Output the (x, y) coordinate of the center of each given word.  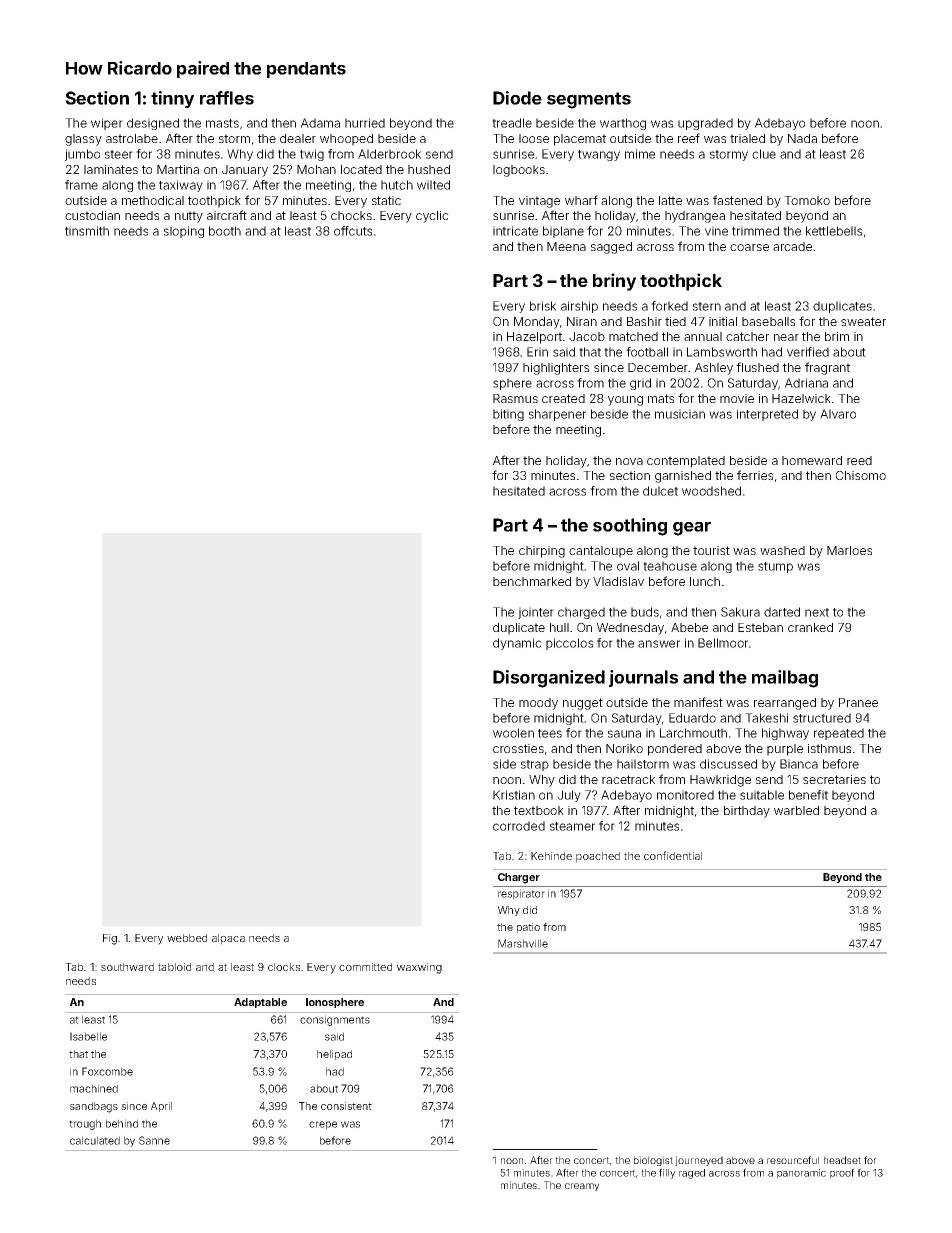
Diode (517, 98)
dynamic (517, 644)
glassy (83, 140)
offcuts (353, 231)
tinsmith (87, 231)
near (786, 337)
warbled (796, 810)
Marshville (523, 943)
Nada (802, 138)
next (817, 612)
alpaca (228, 939)
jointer (536, 613)
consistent (346, 1106)
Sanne (154, 1140)
